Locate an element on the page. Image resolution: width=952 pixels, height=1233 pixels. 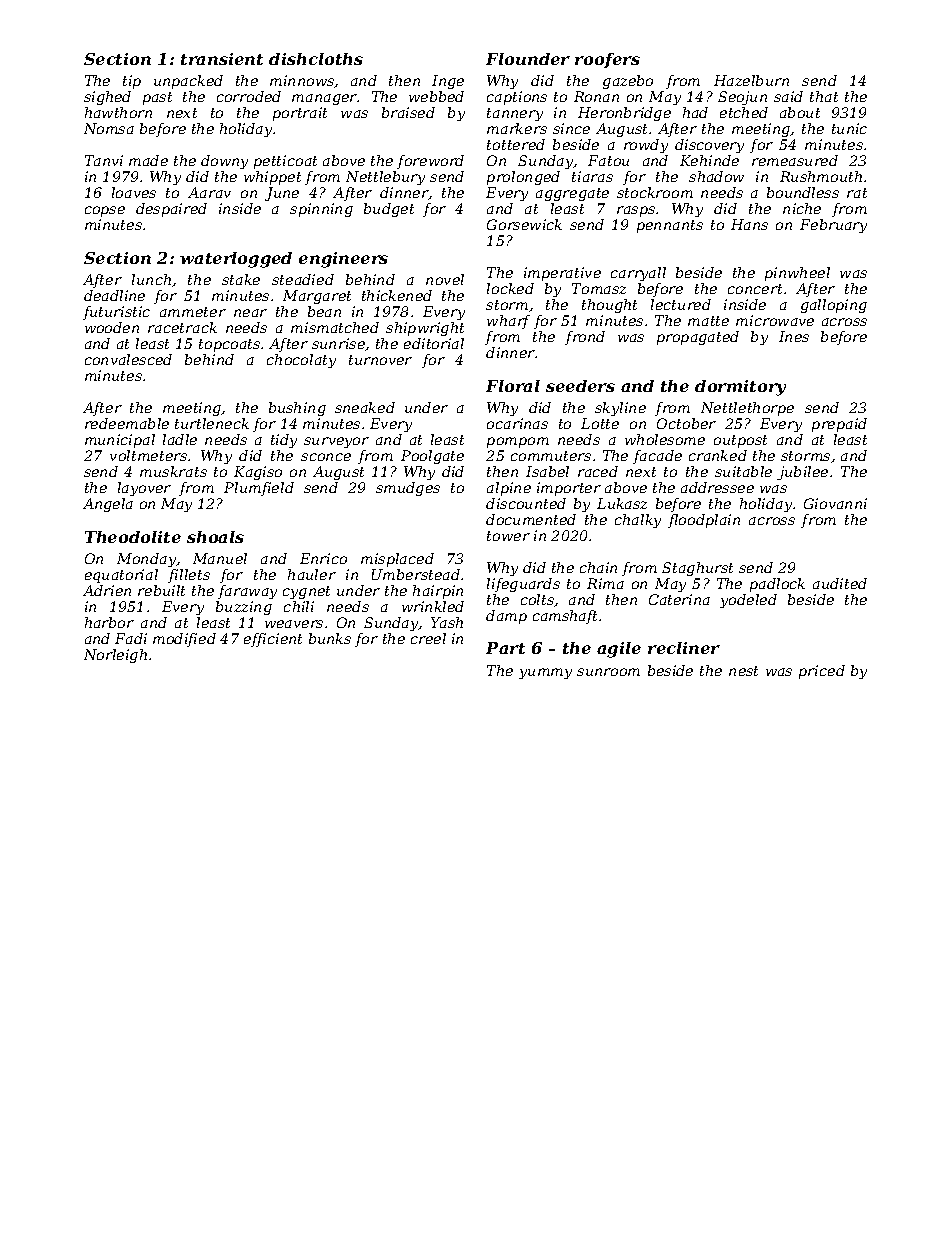
sunroom is located at coordinates (608, 672).
